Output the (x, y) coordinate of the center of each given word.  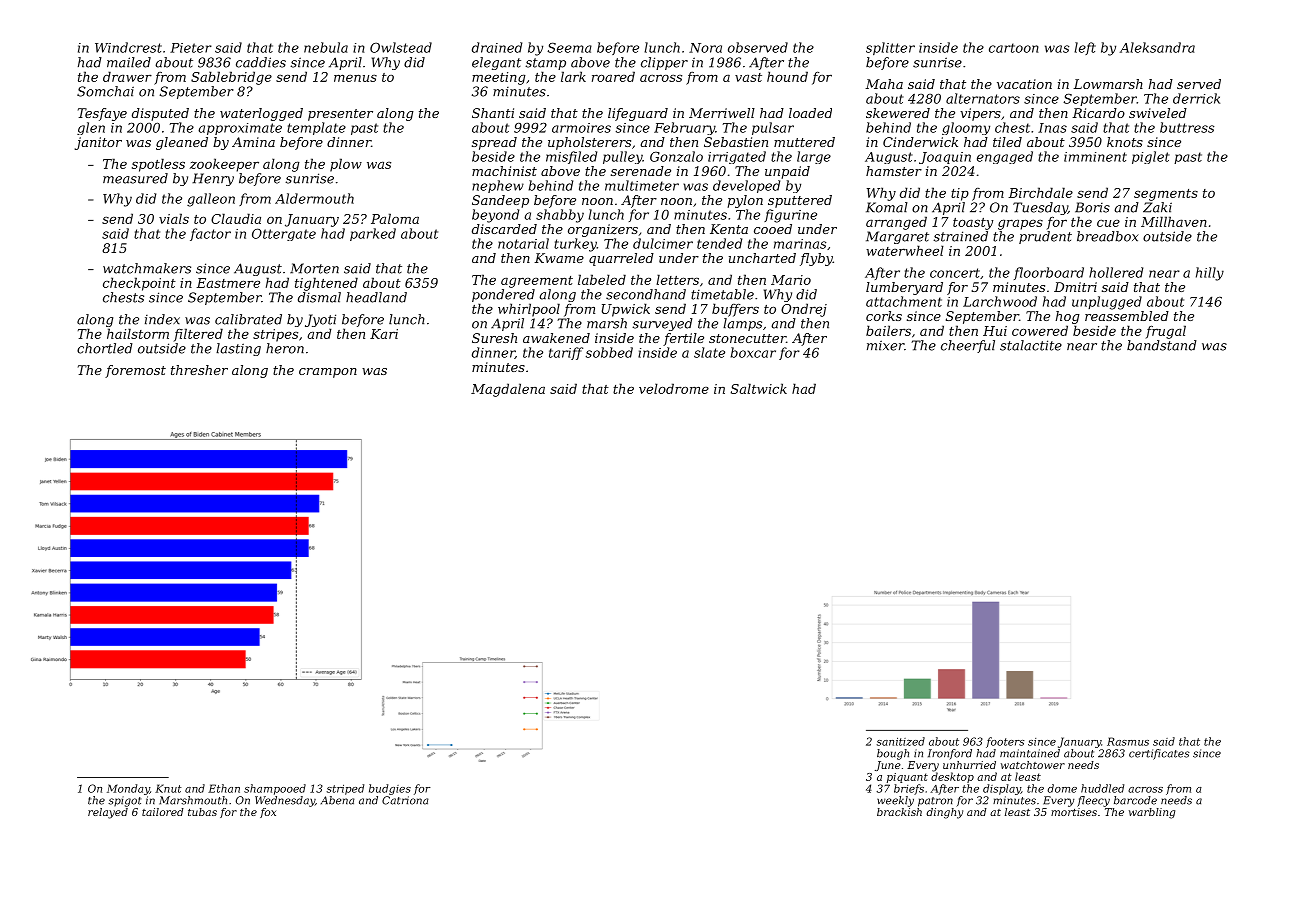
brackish (899, 812)
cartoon (1014, 48)
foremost (135, 371)
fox (268, 813)
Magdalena (508, 390)
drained (497, 47)
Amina (253, 142)
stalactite (1031, 345)
